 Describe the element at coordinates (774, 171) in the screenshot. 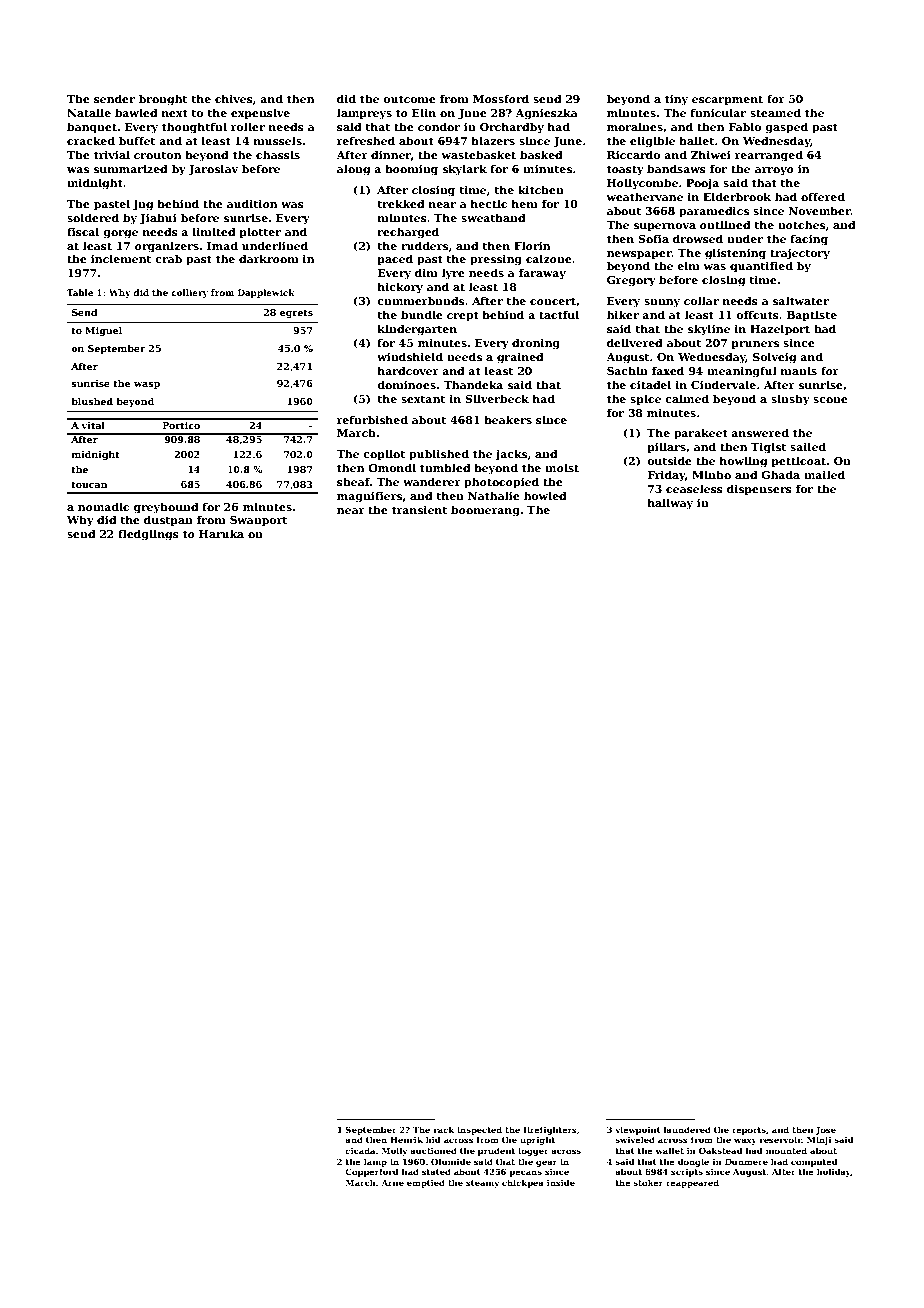

I see `arroyo` at that location.
